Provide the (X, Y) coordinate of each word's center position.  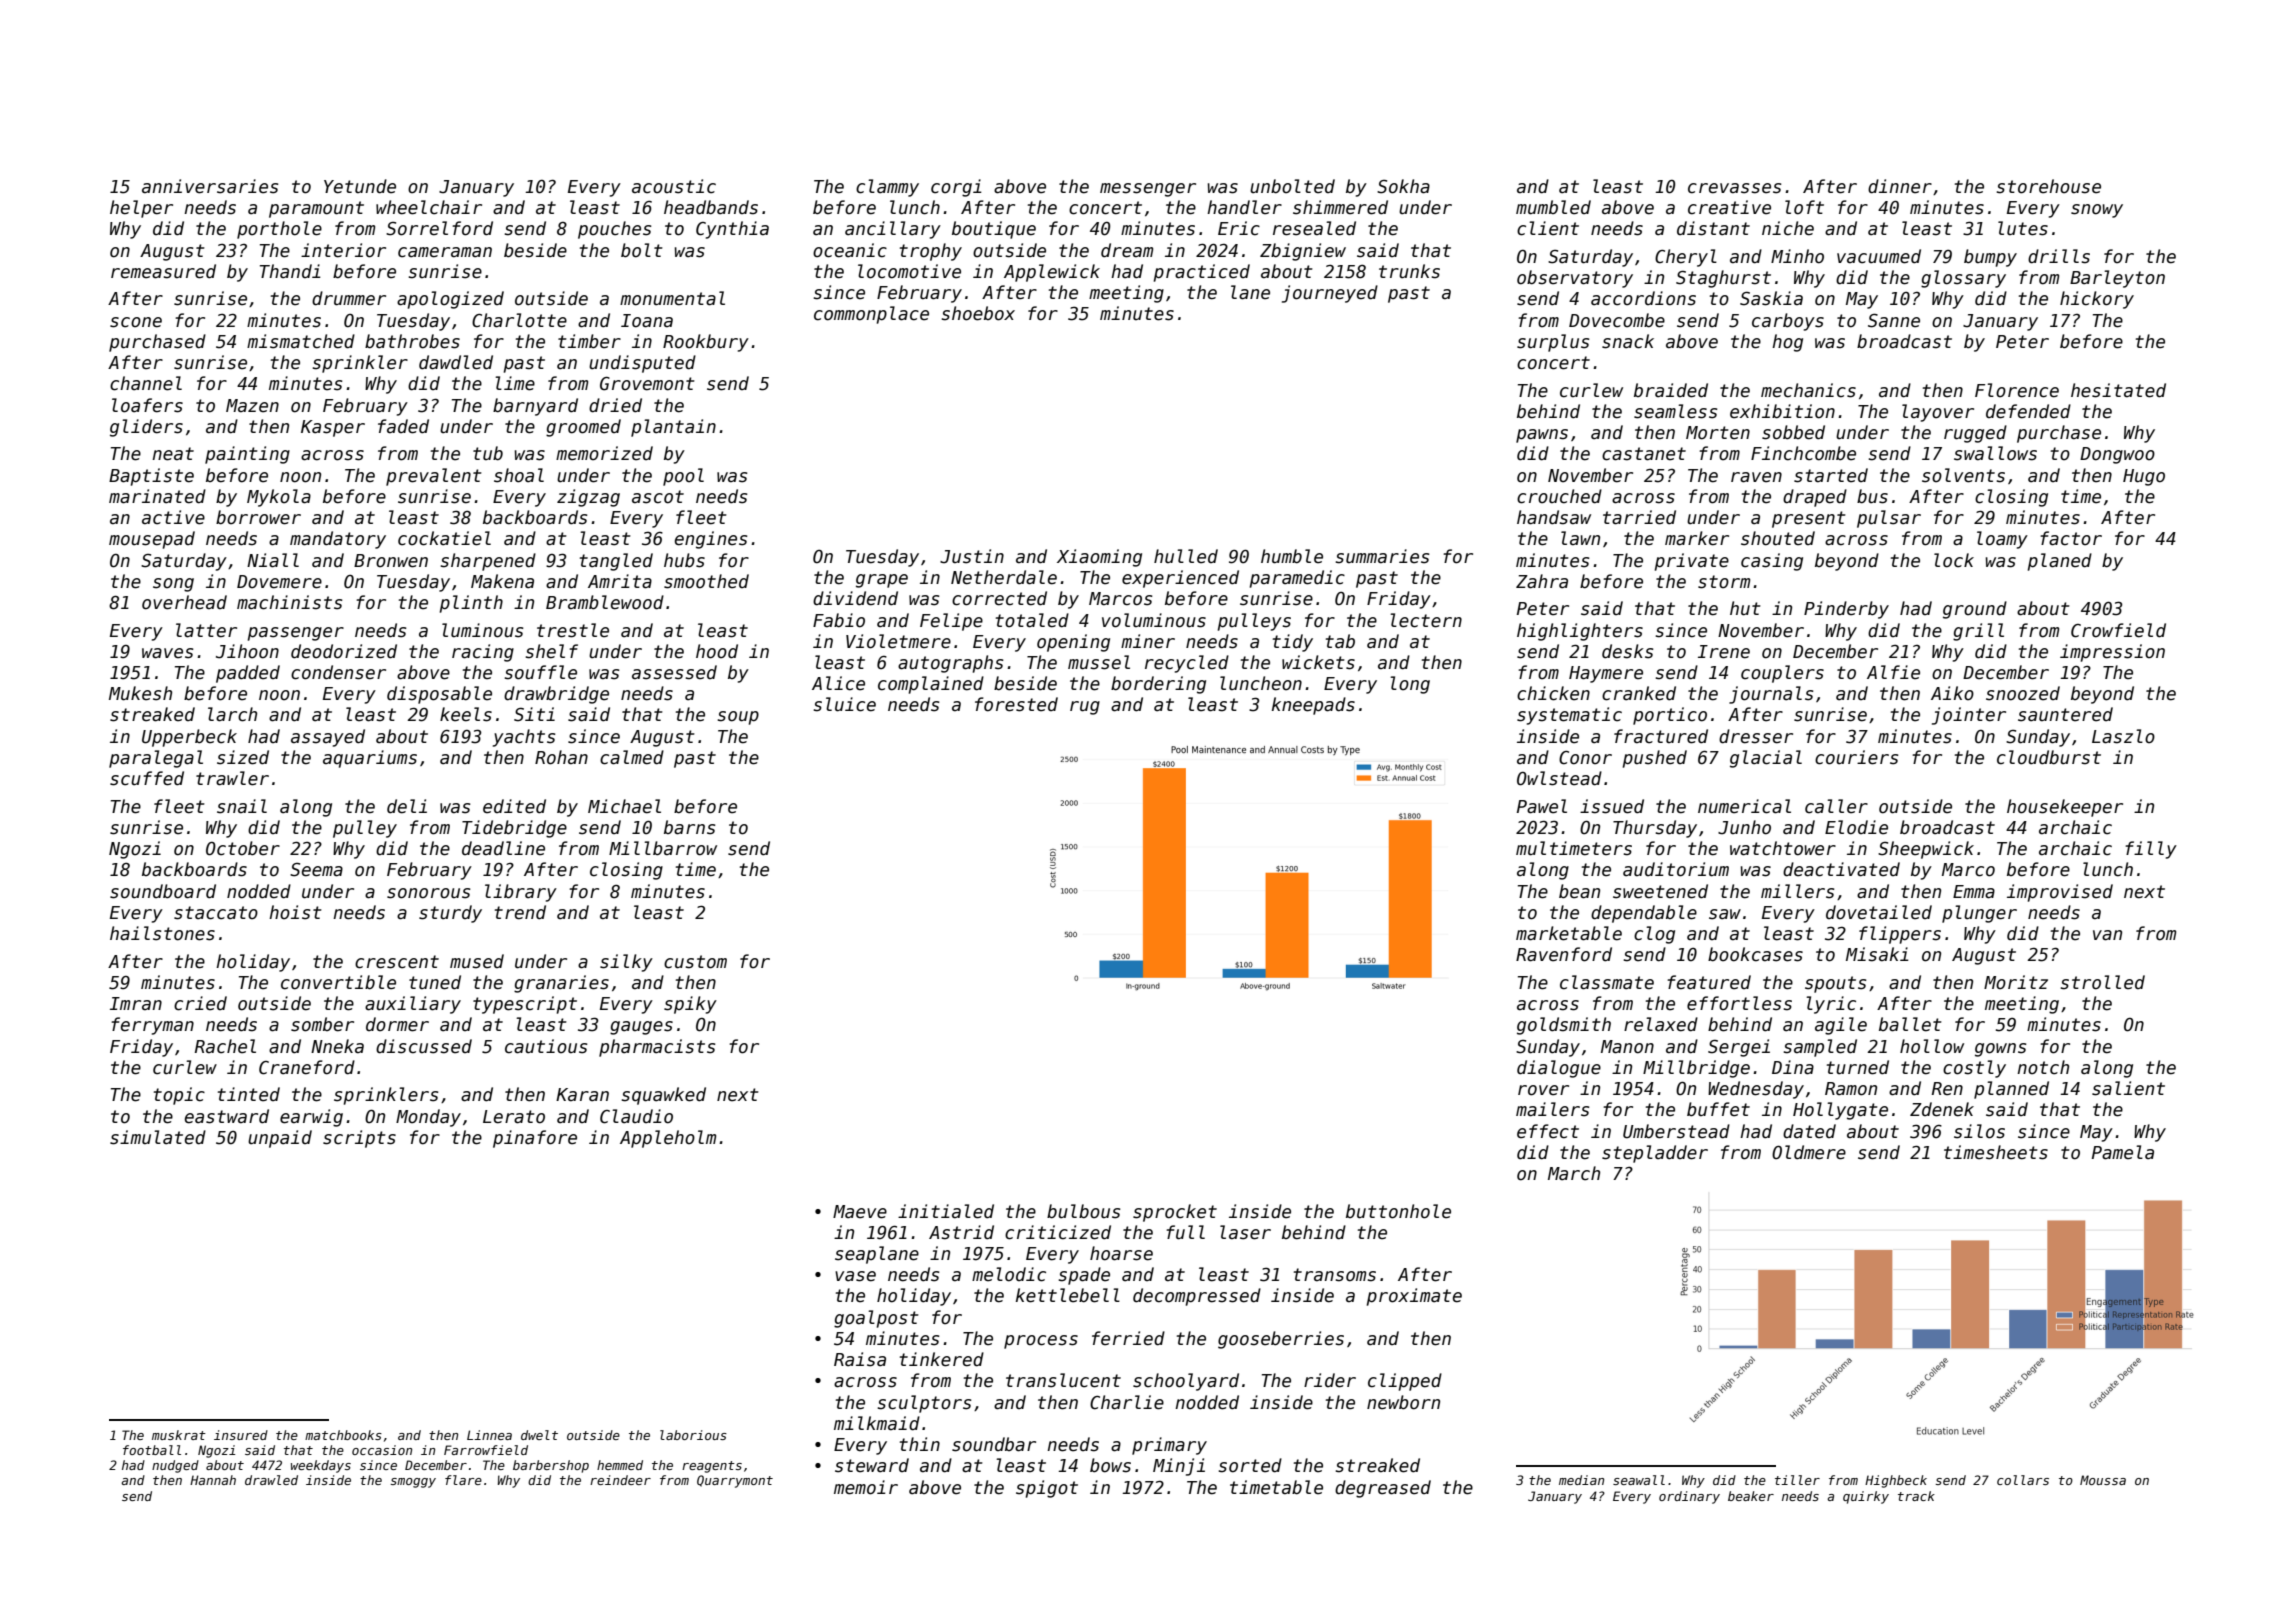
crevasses (1734, 188)
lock (1954, 560)
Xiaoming (1099, 558)
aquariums (370, 759)
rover (1543, 1090)
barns (689, 827)
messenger (1148, 190)
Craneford (307, 1067)
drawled (271, 1480)
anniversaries (210, 186)
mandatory (338, 540)
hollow (1932, 1046)
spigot (1047, 1489)
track (1916, 1496)
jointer (1969, 716)
